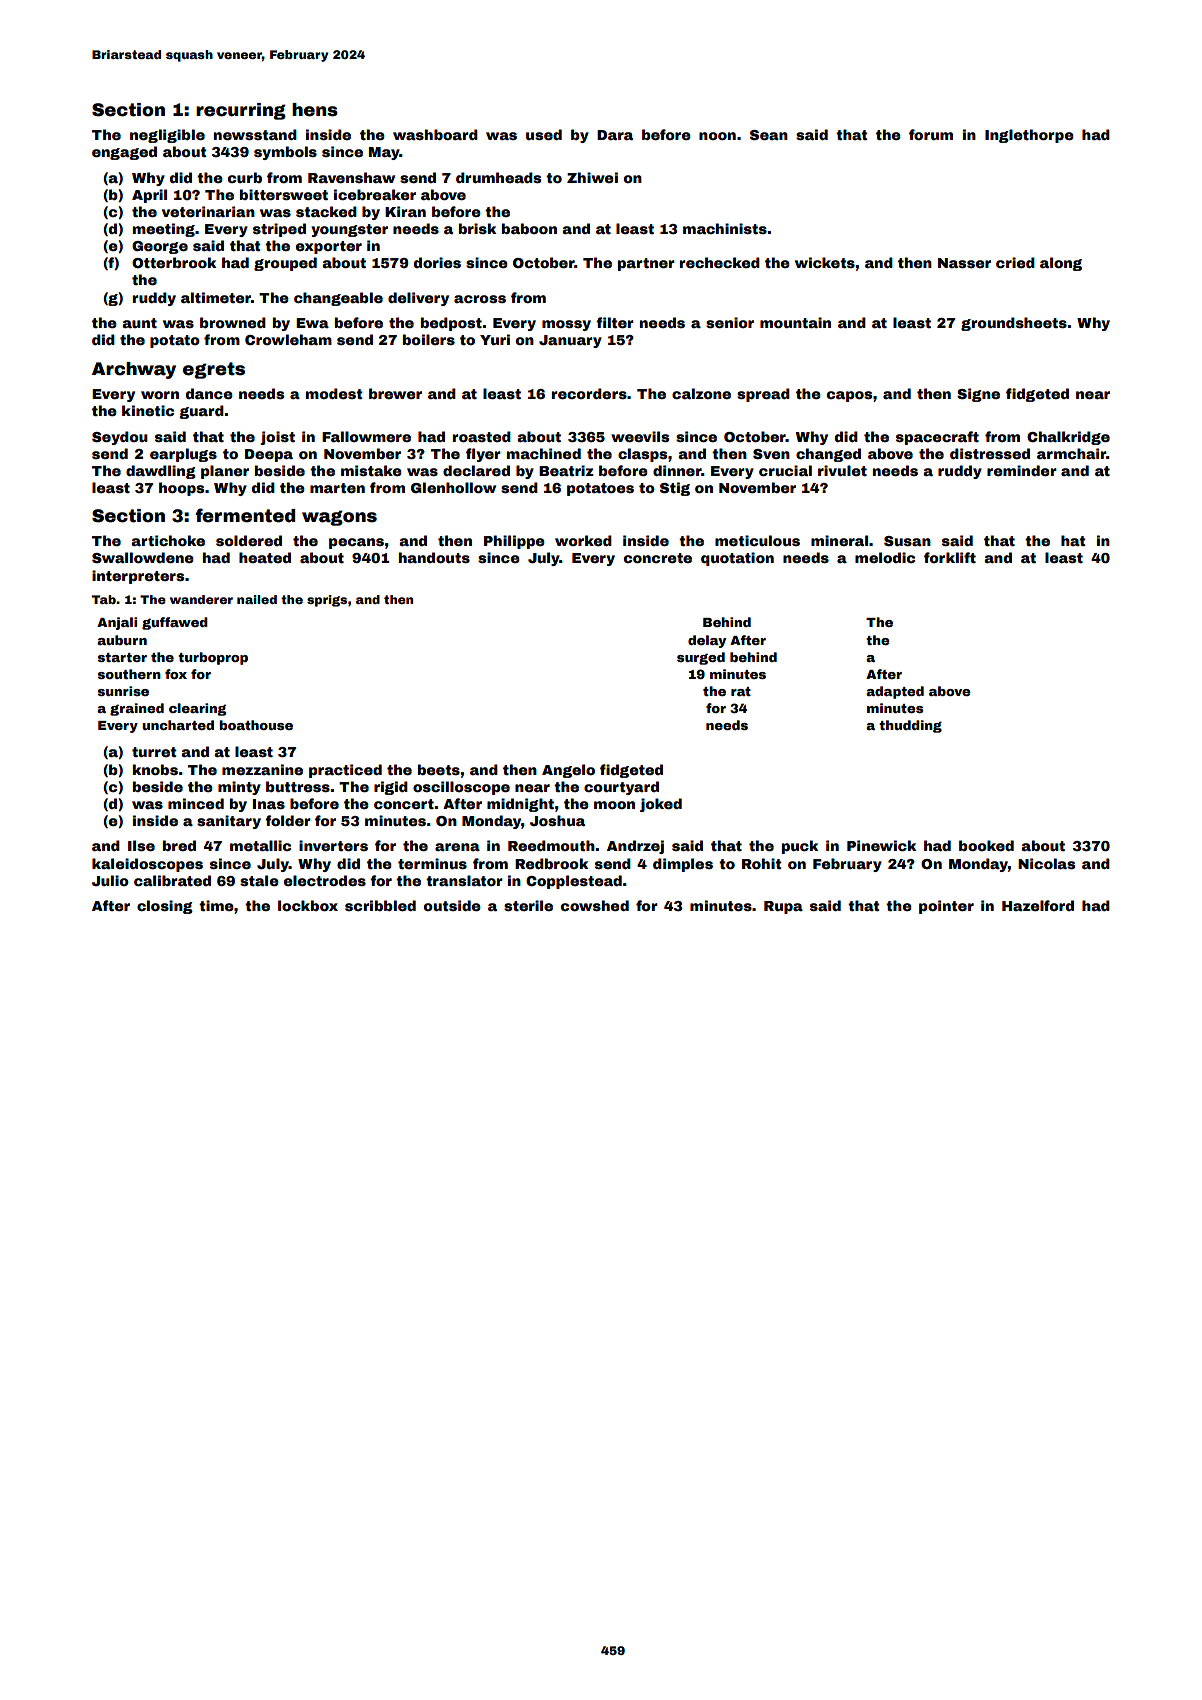 Image resolution: width=1202 pixels, height=1700 pixels. What do you see at coordinates (1038, 905) in the image?
I see `Hazelford` at bounding box center [1038, 905].
